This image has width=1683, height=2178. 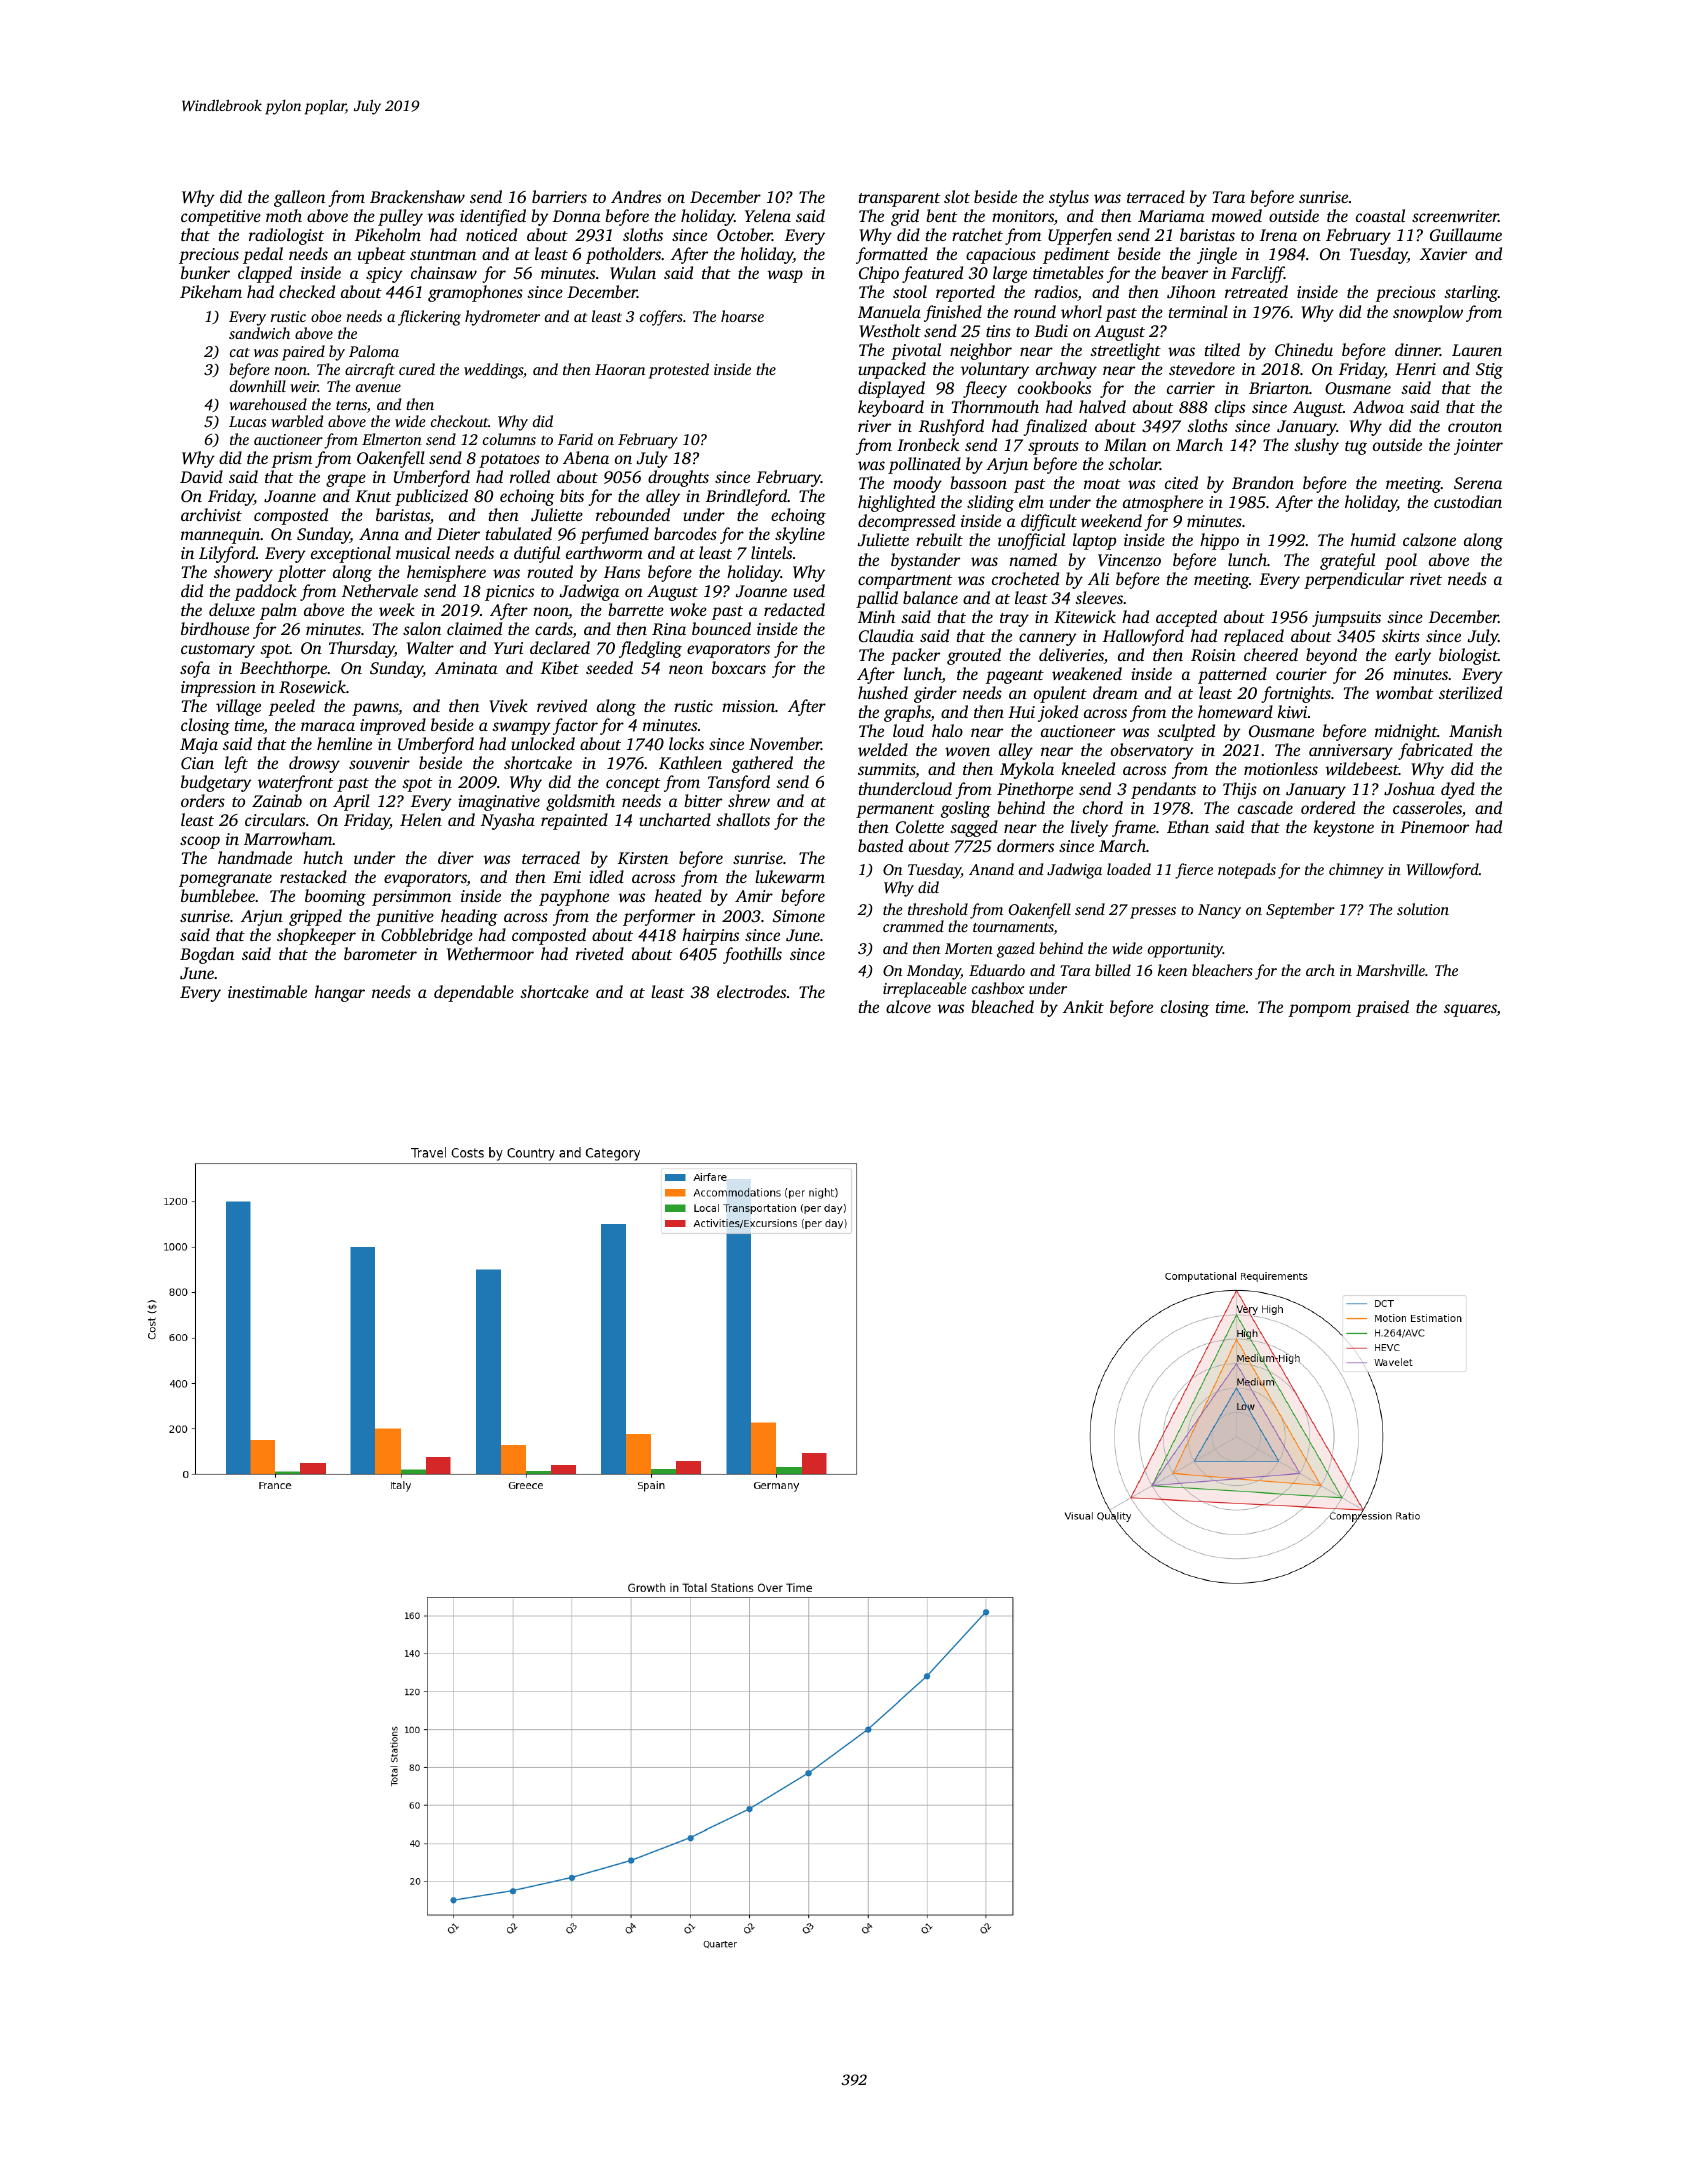 What do you see at coordinates (910, 291) in the image?
I see `stool` at bounding box center [910, 291].
